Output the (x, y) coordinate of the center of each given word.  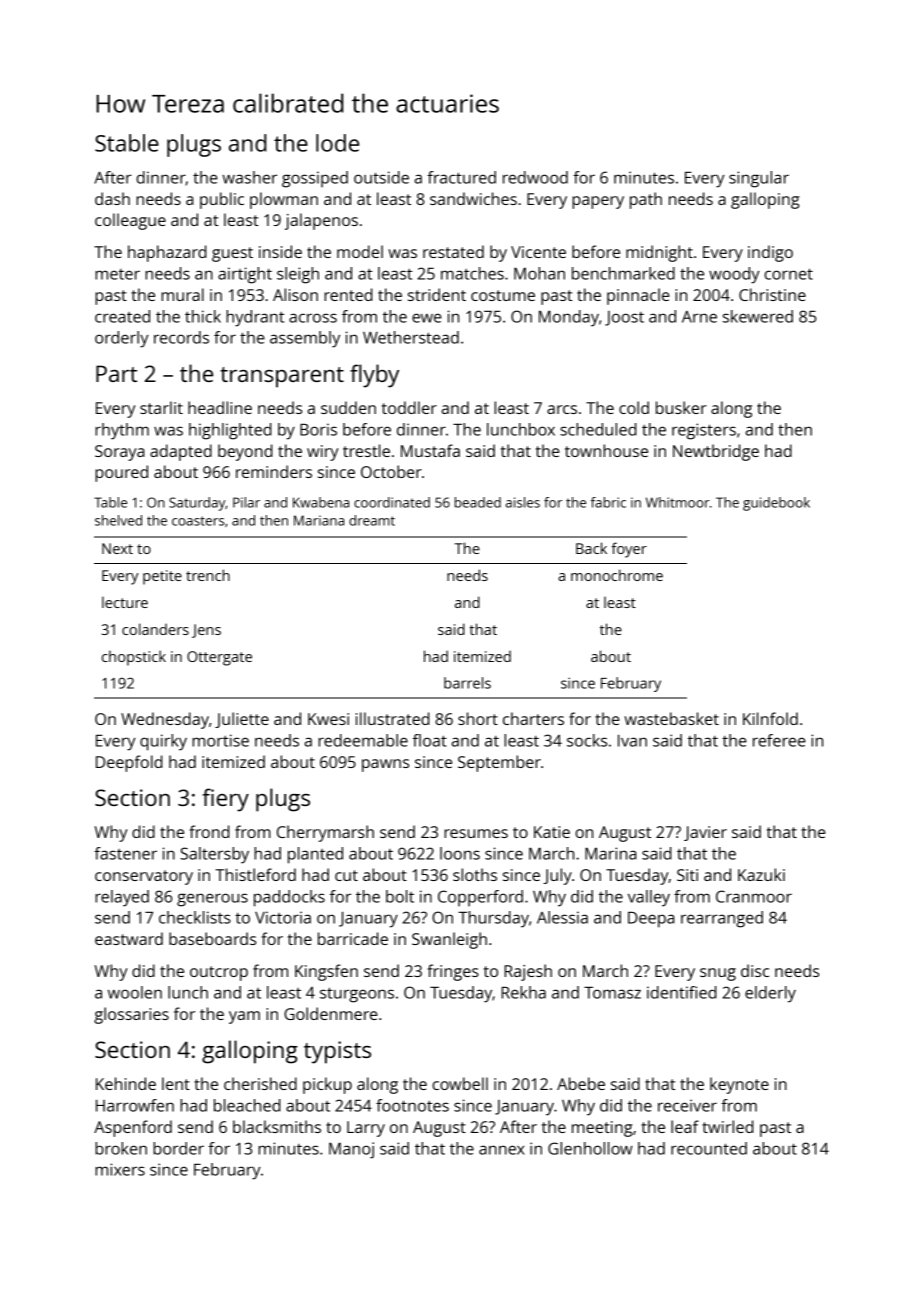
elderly (770, 994)
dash (112, 198)
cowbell (460, 1083)
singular (759, 179)
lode (337, 143)
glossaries (131, 1015)
